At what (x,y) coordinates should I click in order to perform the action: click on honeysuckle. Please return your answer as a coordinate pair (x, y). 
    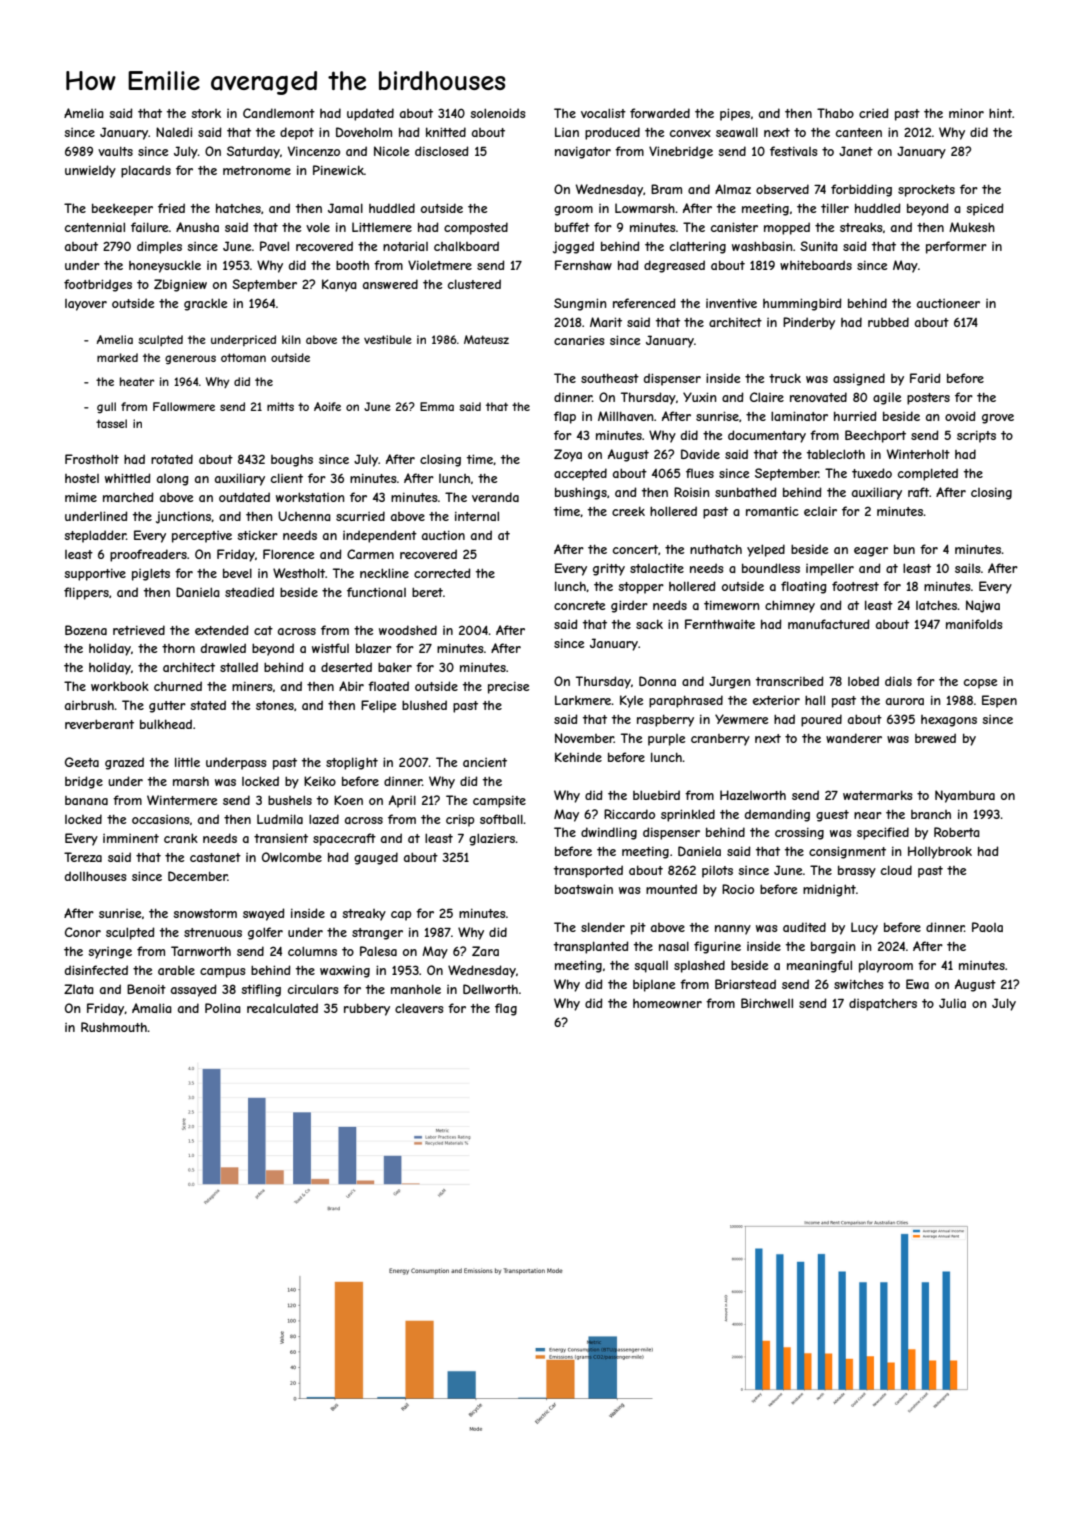
    Looking at the image, I should click on (165, 266).
